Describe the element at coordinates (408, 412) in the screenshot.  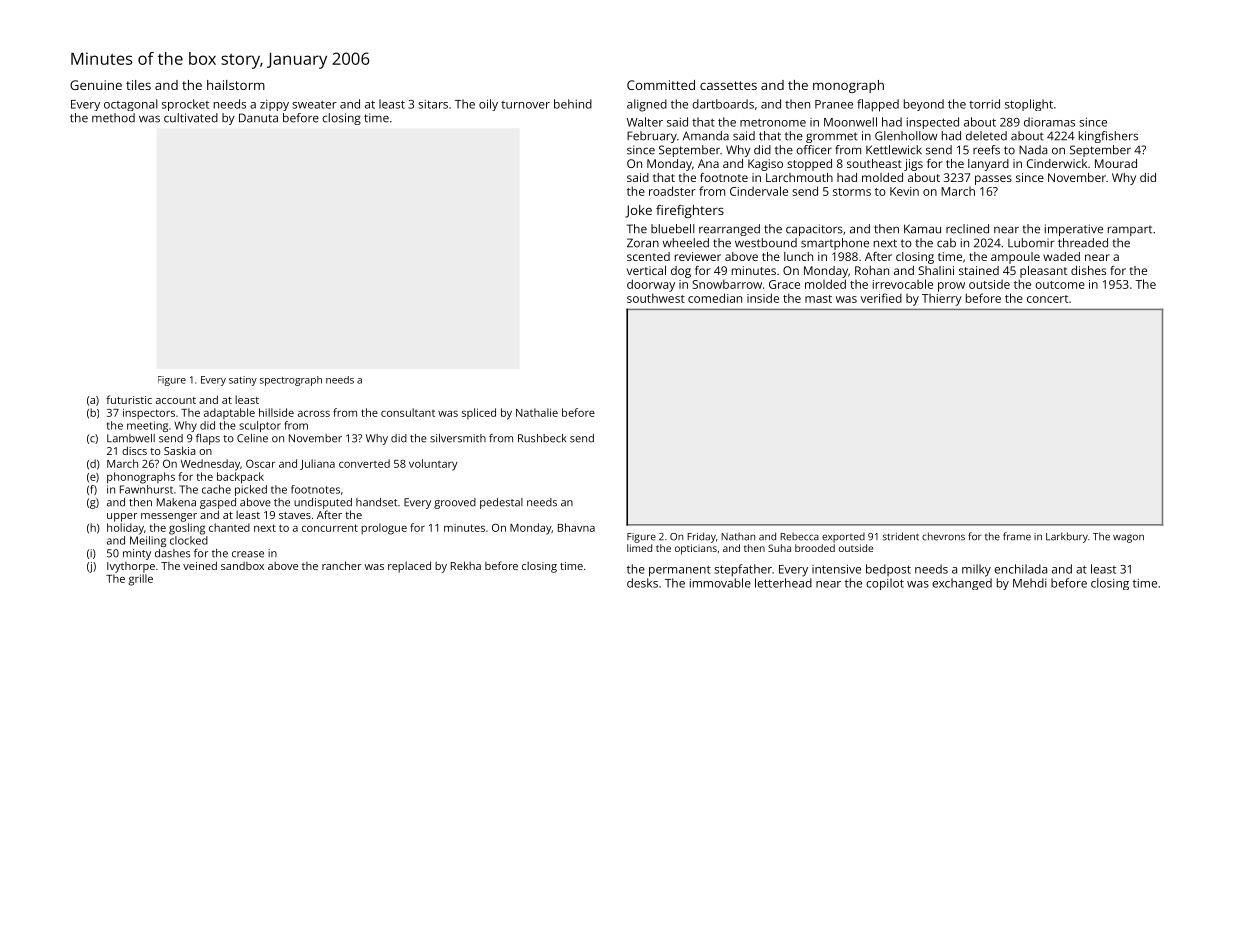
I see `consultant` at that location.
